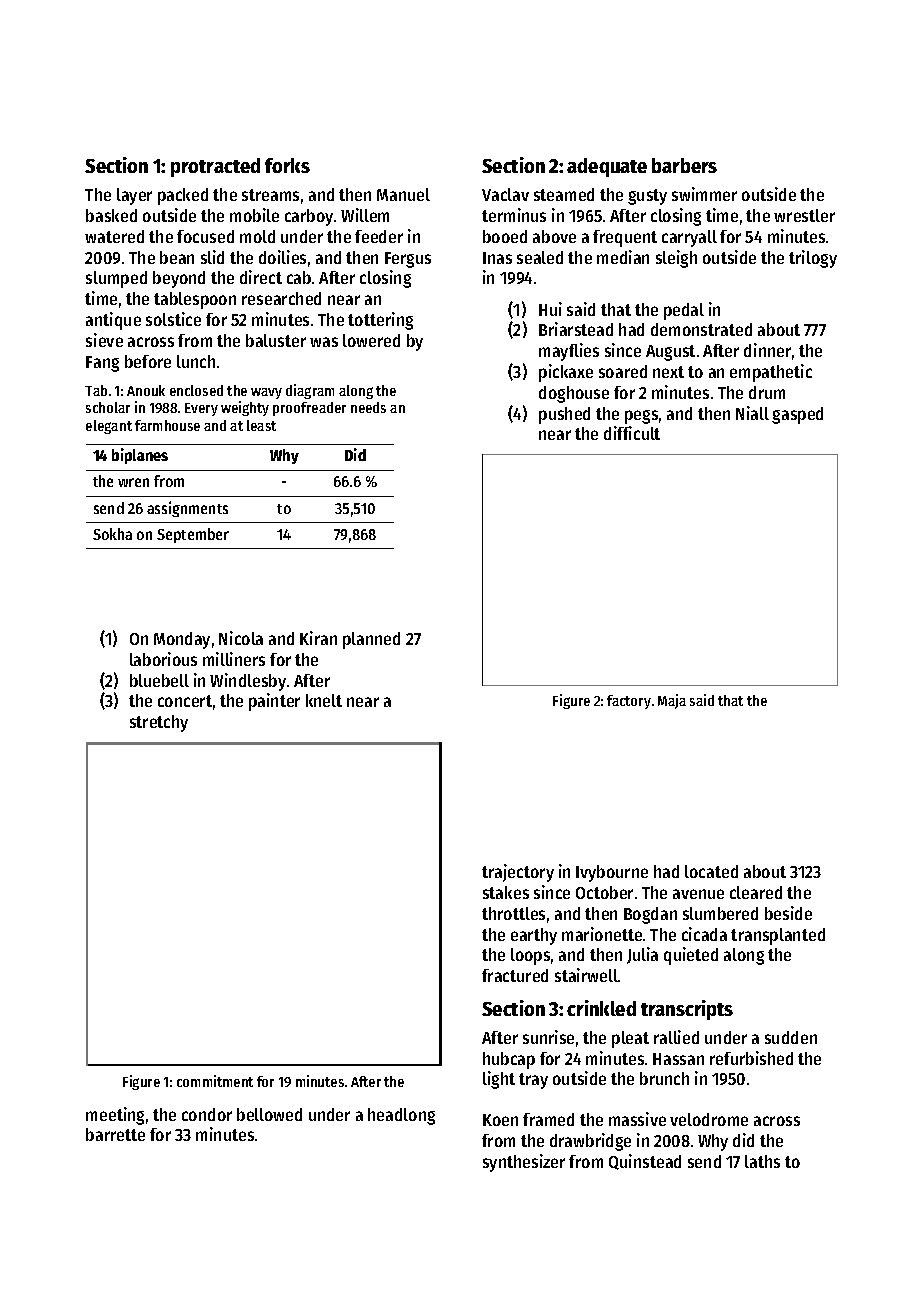  Describe the element at coordinates (672, 701) in the page. I see `Maja` at that location.
